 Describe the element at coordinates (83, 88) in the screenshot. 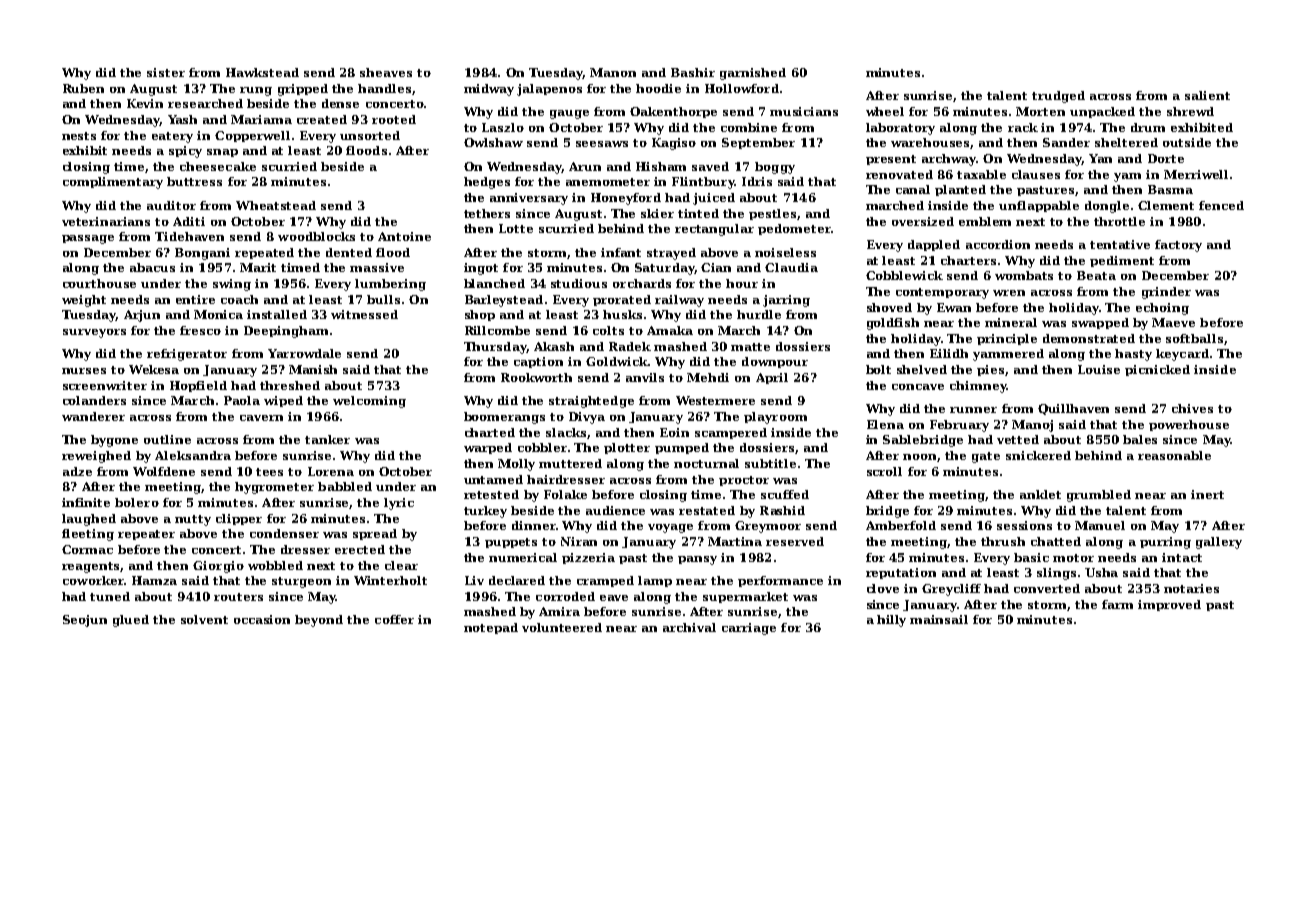

I see `Ruben` at that location.
